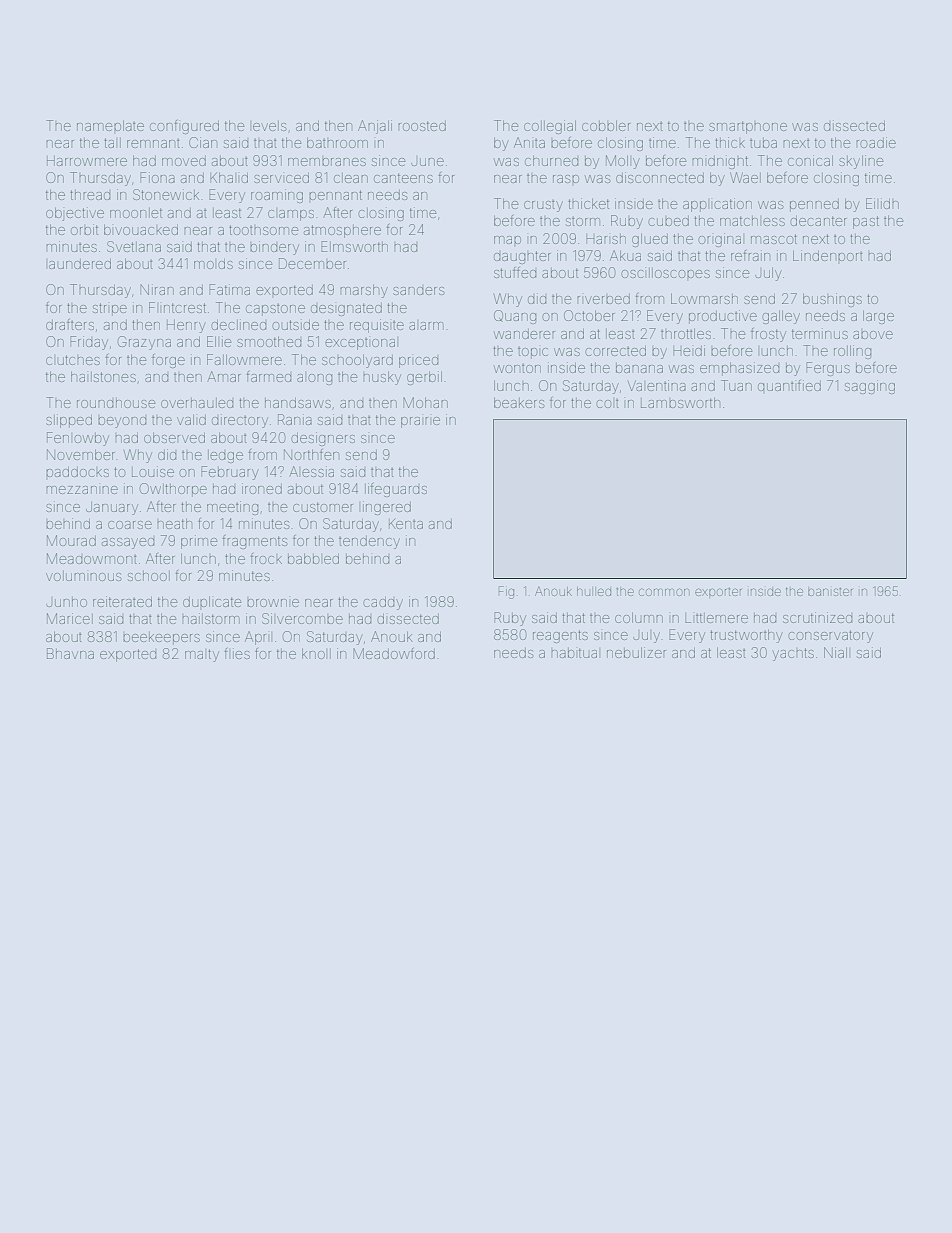 The height and width of the screenshot is (1233, 952). I want to click on Akua, so click(625, 255).
